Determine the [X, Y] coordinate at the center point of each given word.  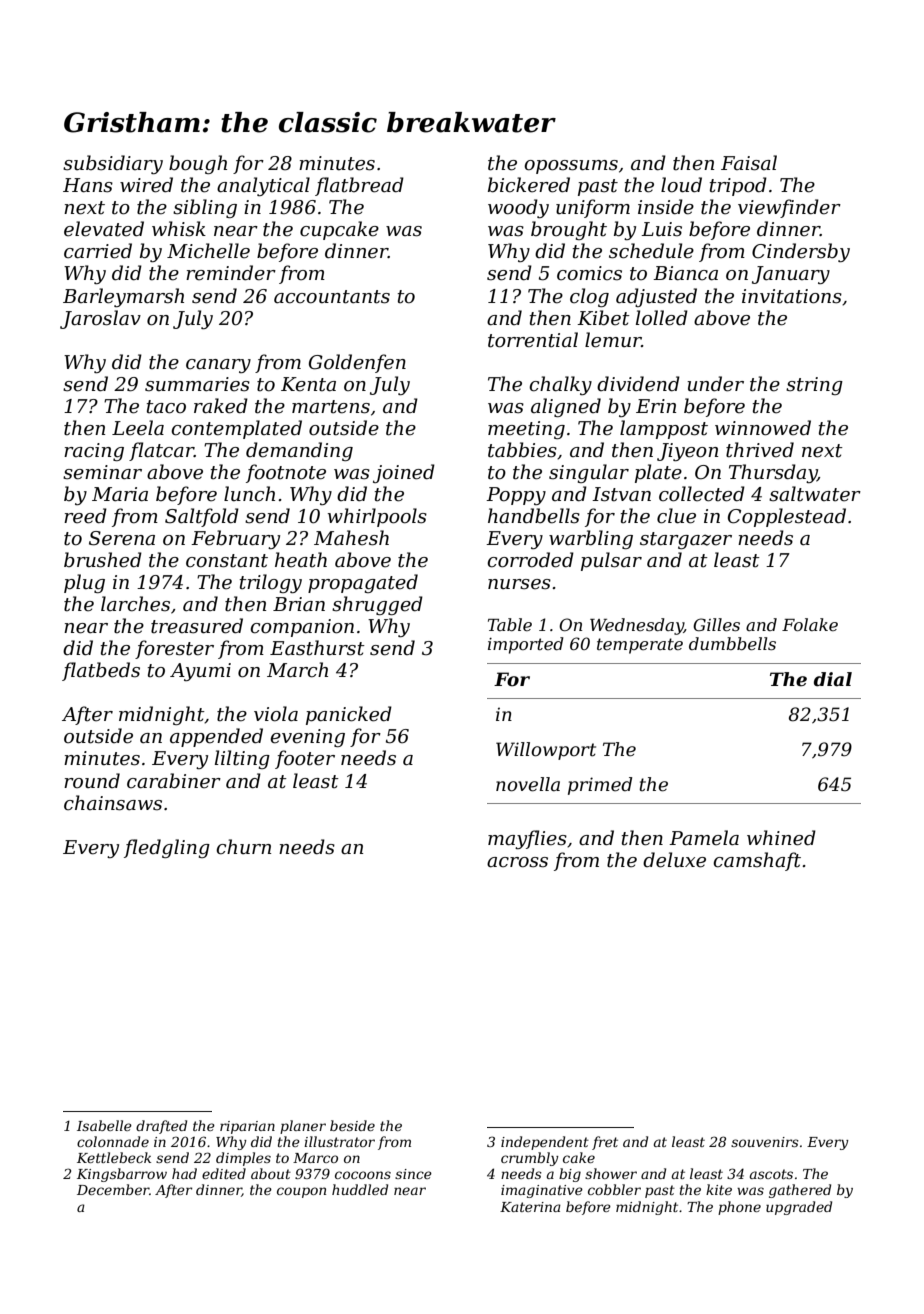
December [113, 1189]
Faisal [749, 163]
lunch [249, 494]
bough [198, 164]
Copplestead [787, 517]
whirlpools [377, 517]
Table [510, 624]
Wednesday [637, 626]
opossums [571, 167]
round [92, 780]
